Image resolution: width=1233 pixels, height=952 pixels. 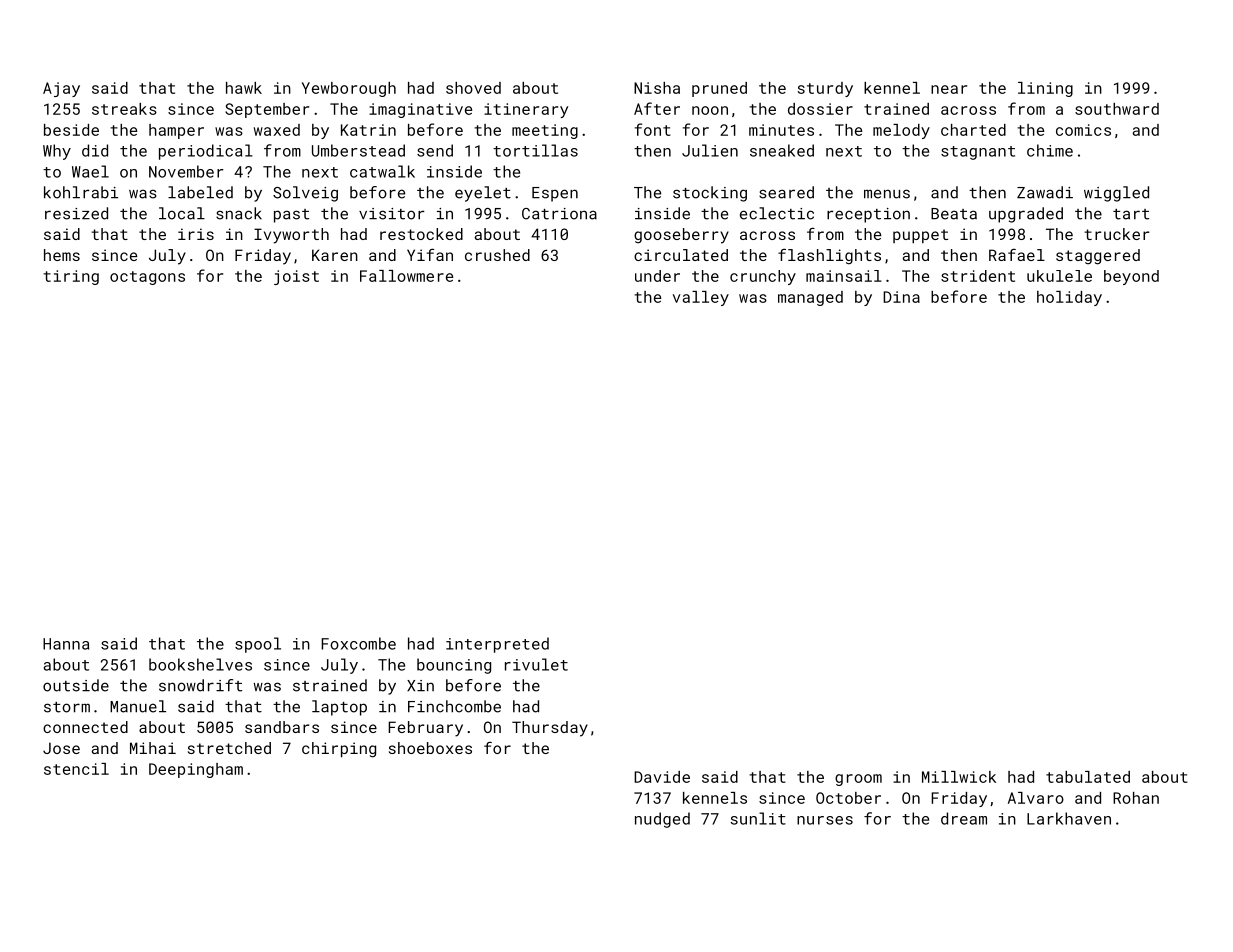 I want to click on stencil, so click(x=76, y=769).
